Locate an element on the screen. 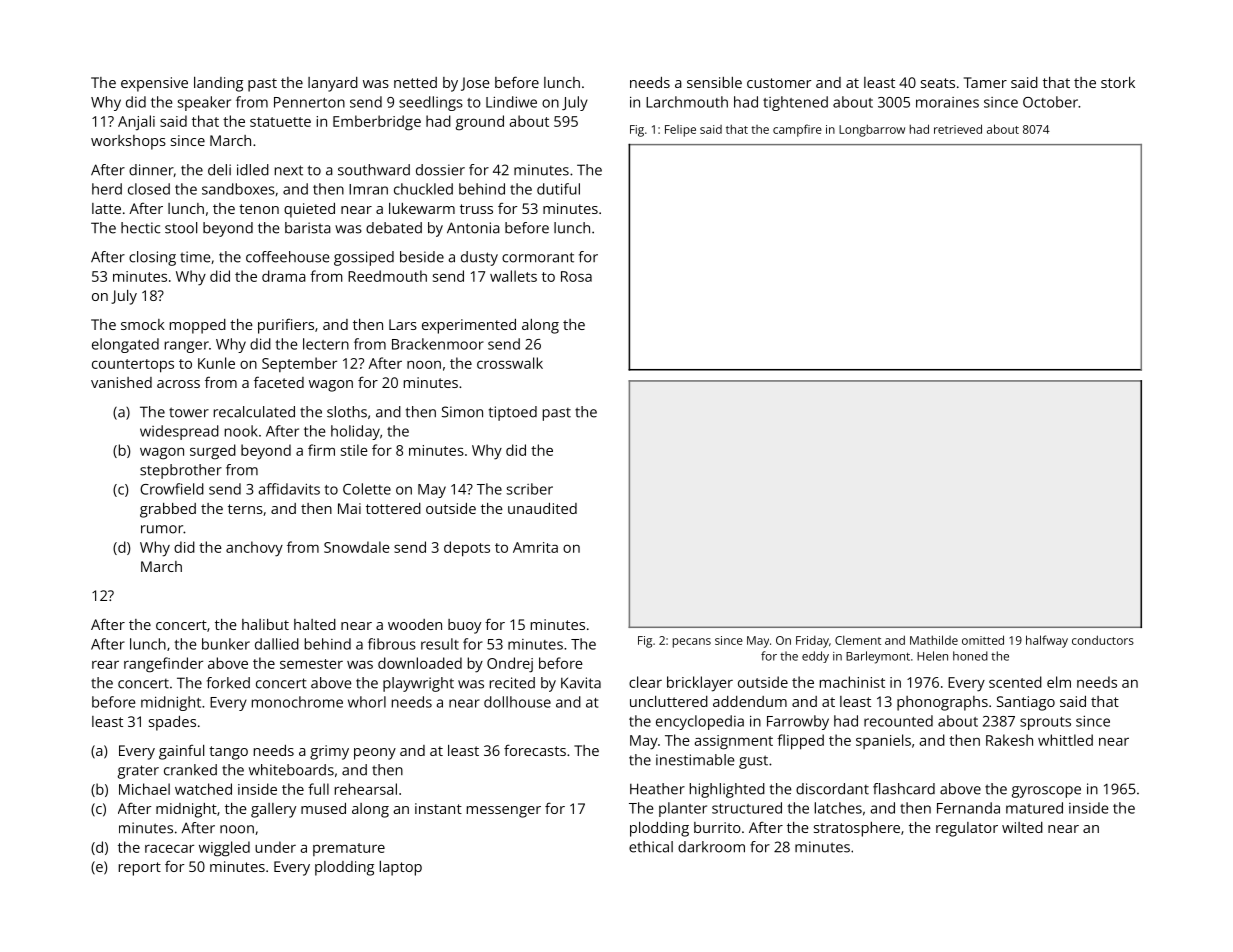  laptop is located at coordinates (401, 868).
